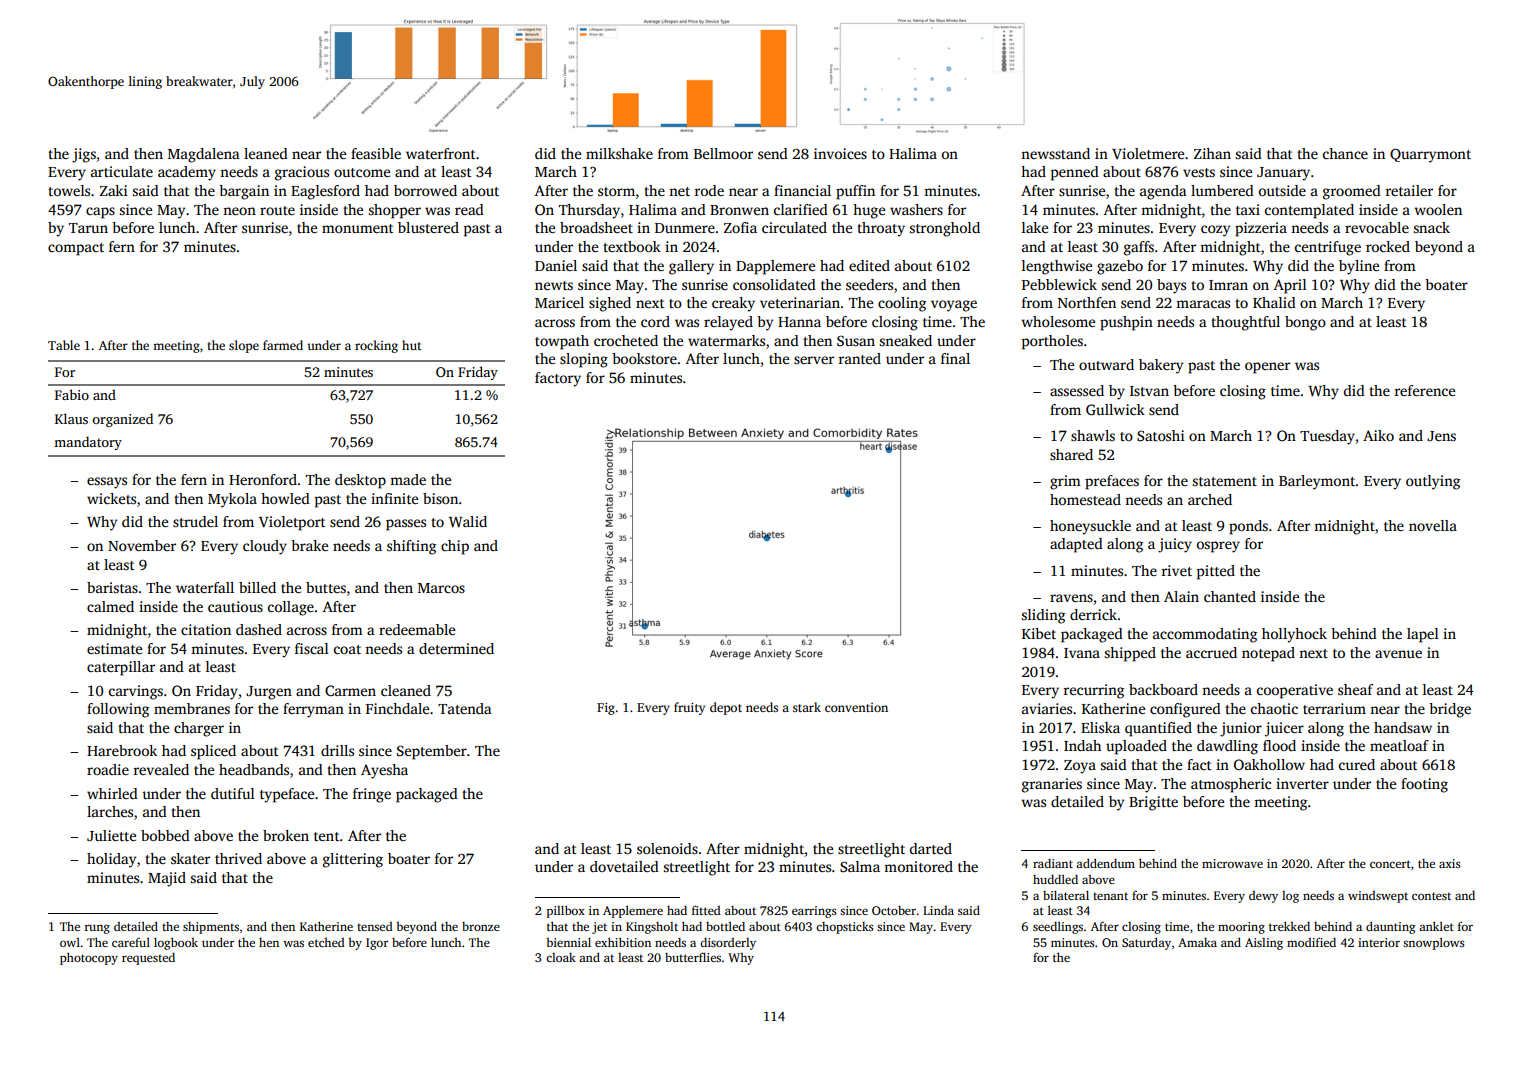 Image resolution: width=1526 pixels, height=1079 pixels. I want to click on hut, so click(411, 345).
